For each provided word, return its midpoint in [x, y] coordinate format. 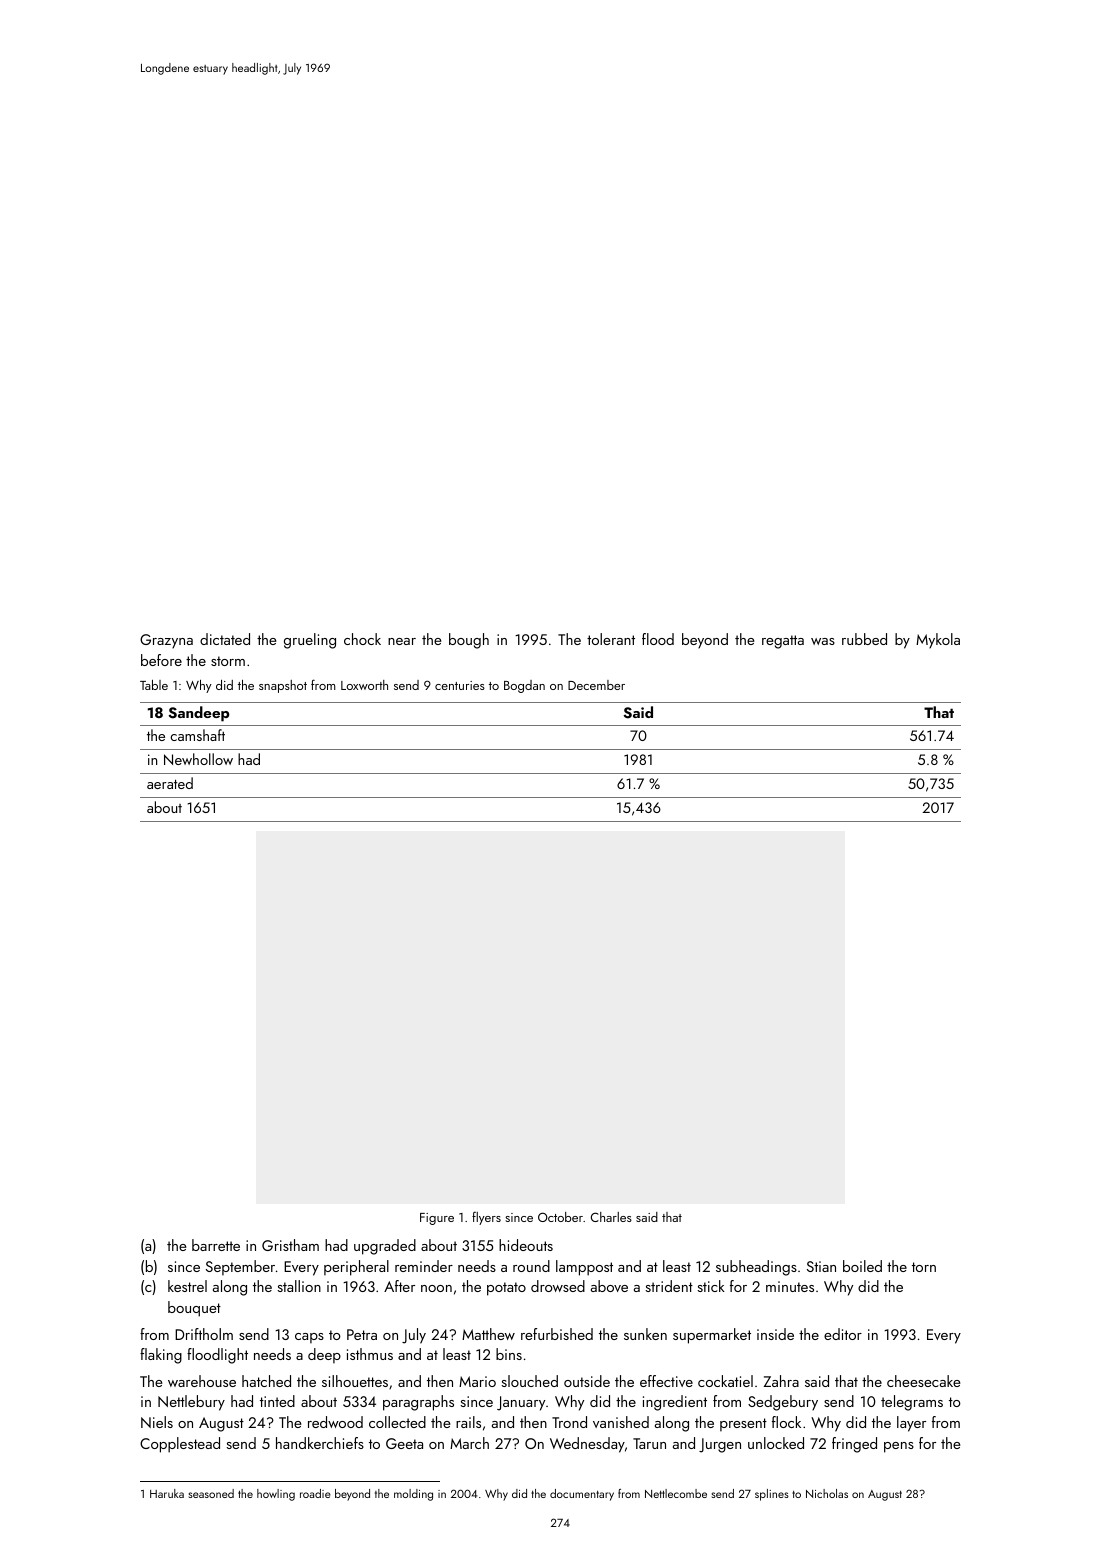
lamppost [584, 1268]
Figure [437, 1219]
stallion [299, 1286]
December [596, 685]
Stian [821, 1266]
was [823, 641]
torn [924, 1267]
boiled [862, 1266]
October [560, 1217]
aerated [170, 783]
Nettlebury [191, 1403]
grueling [310, 641]
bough [469, 641]
